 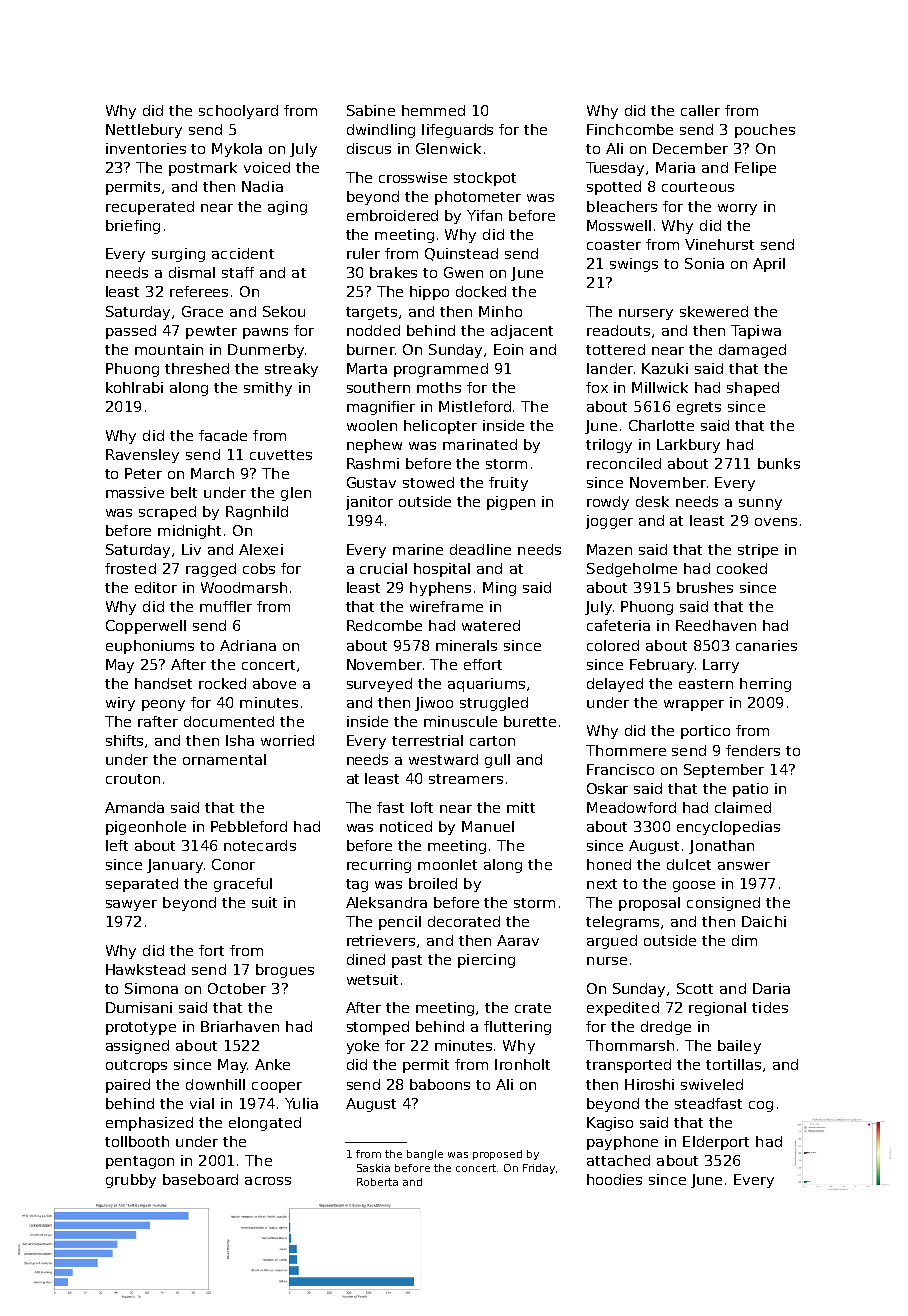 What do you see at coordinates (631, 807) in the document?
I see `Meadowford` at bounding box center [631, 807].
